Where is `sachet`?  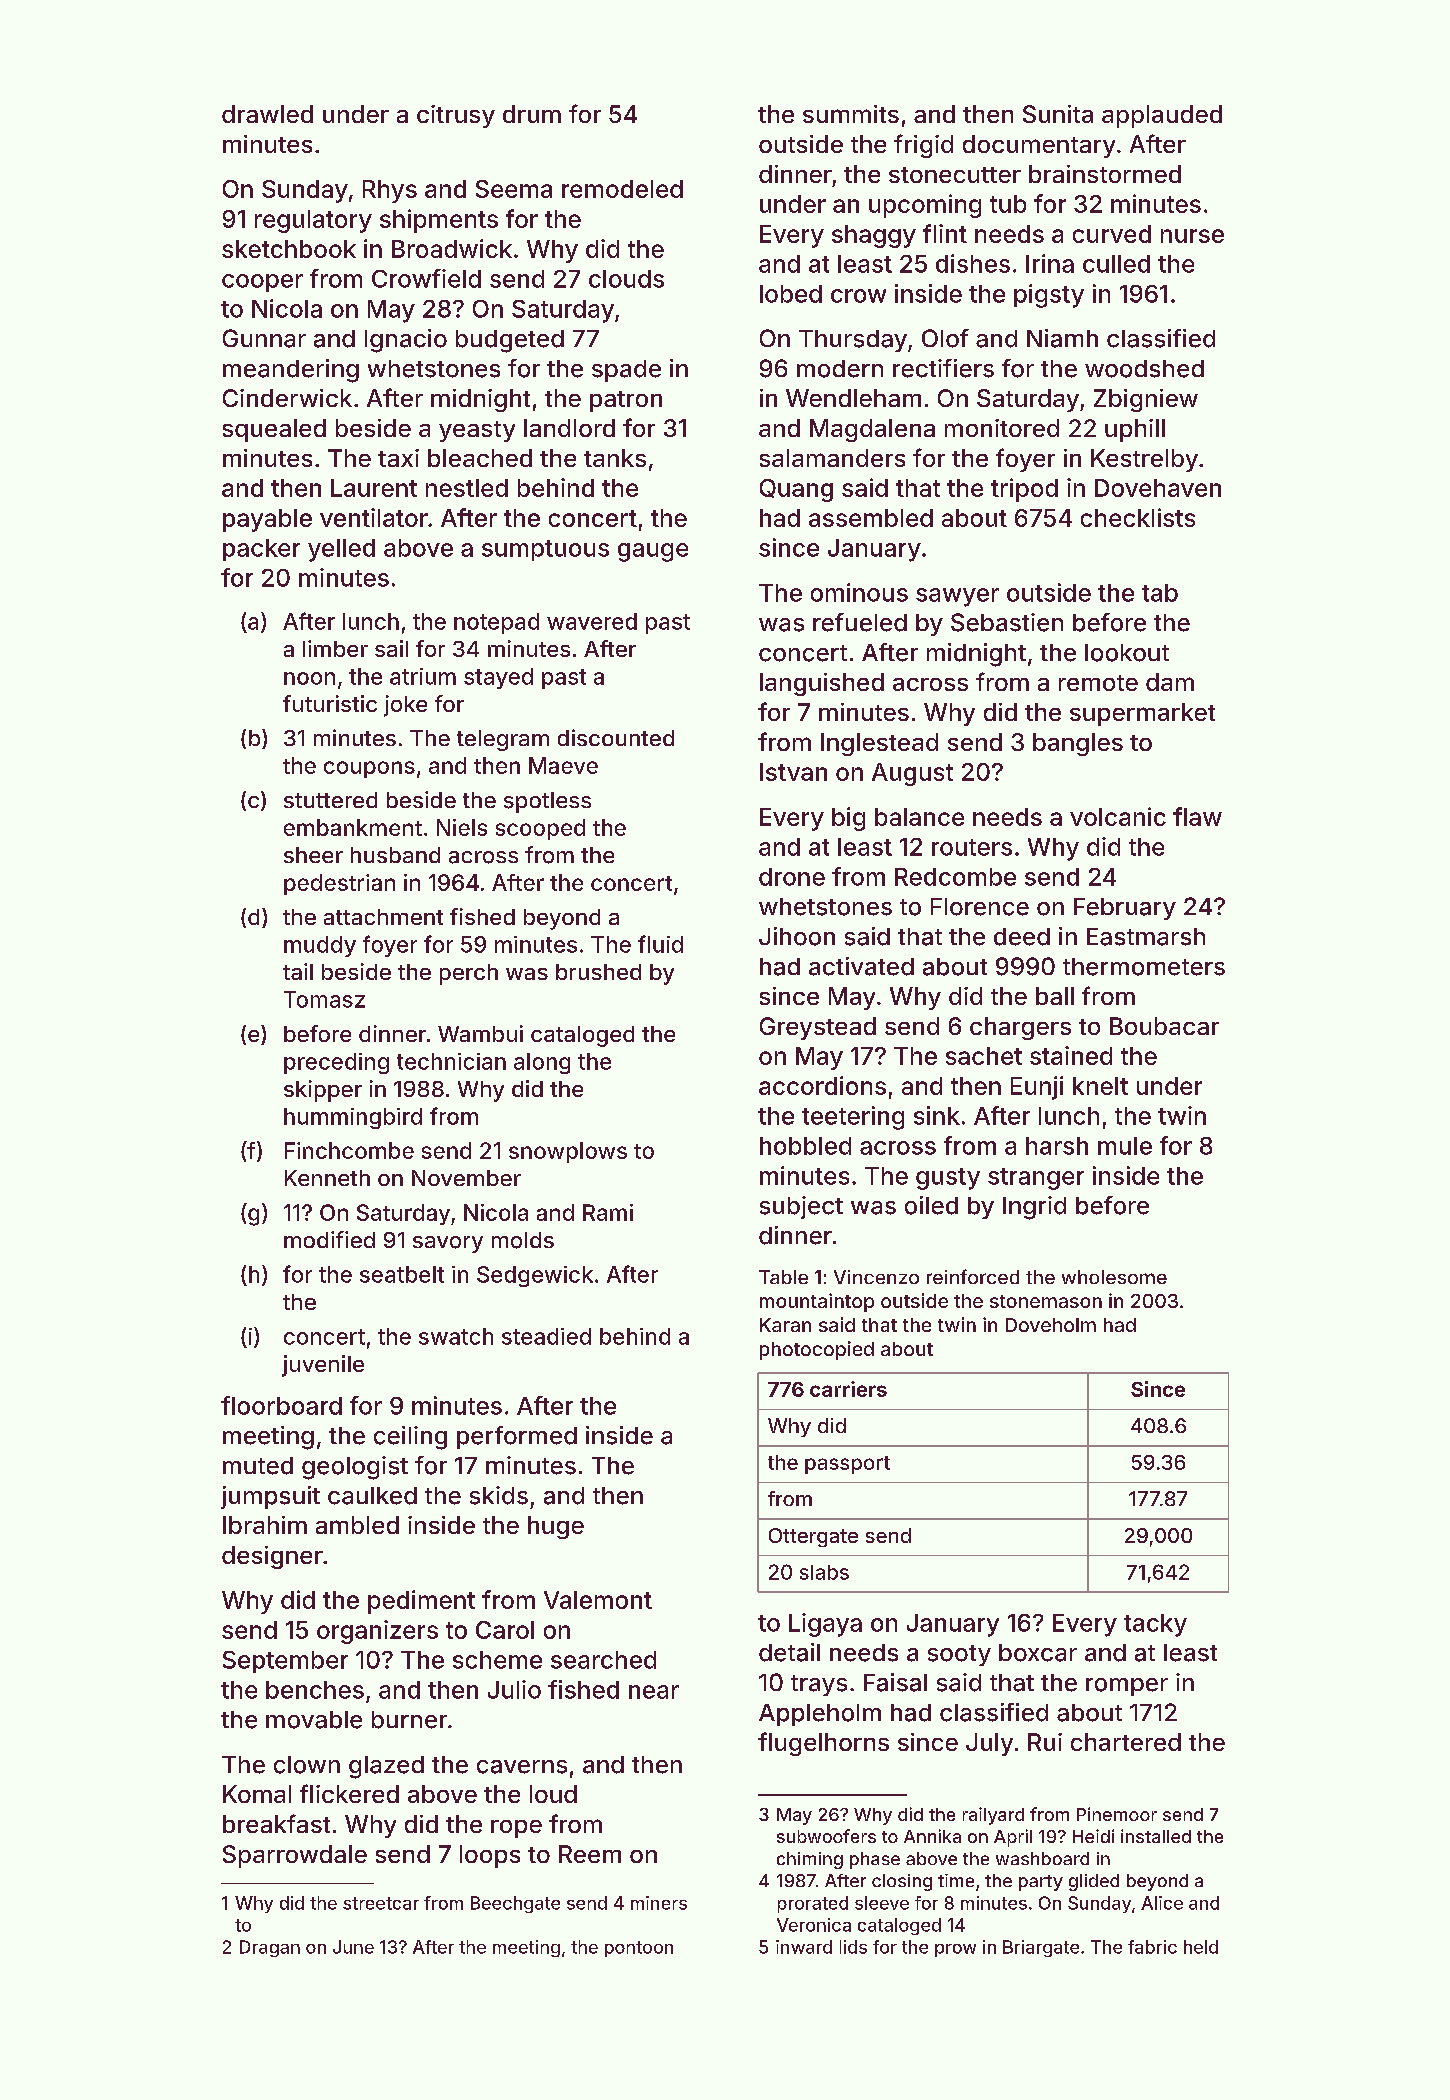 sachet is located at coordinates (984, 1056).
